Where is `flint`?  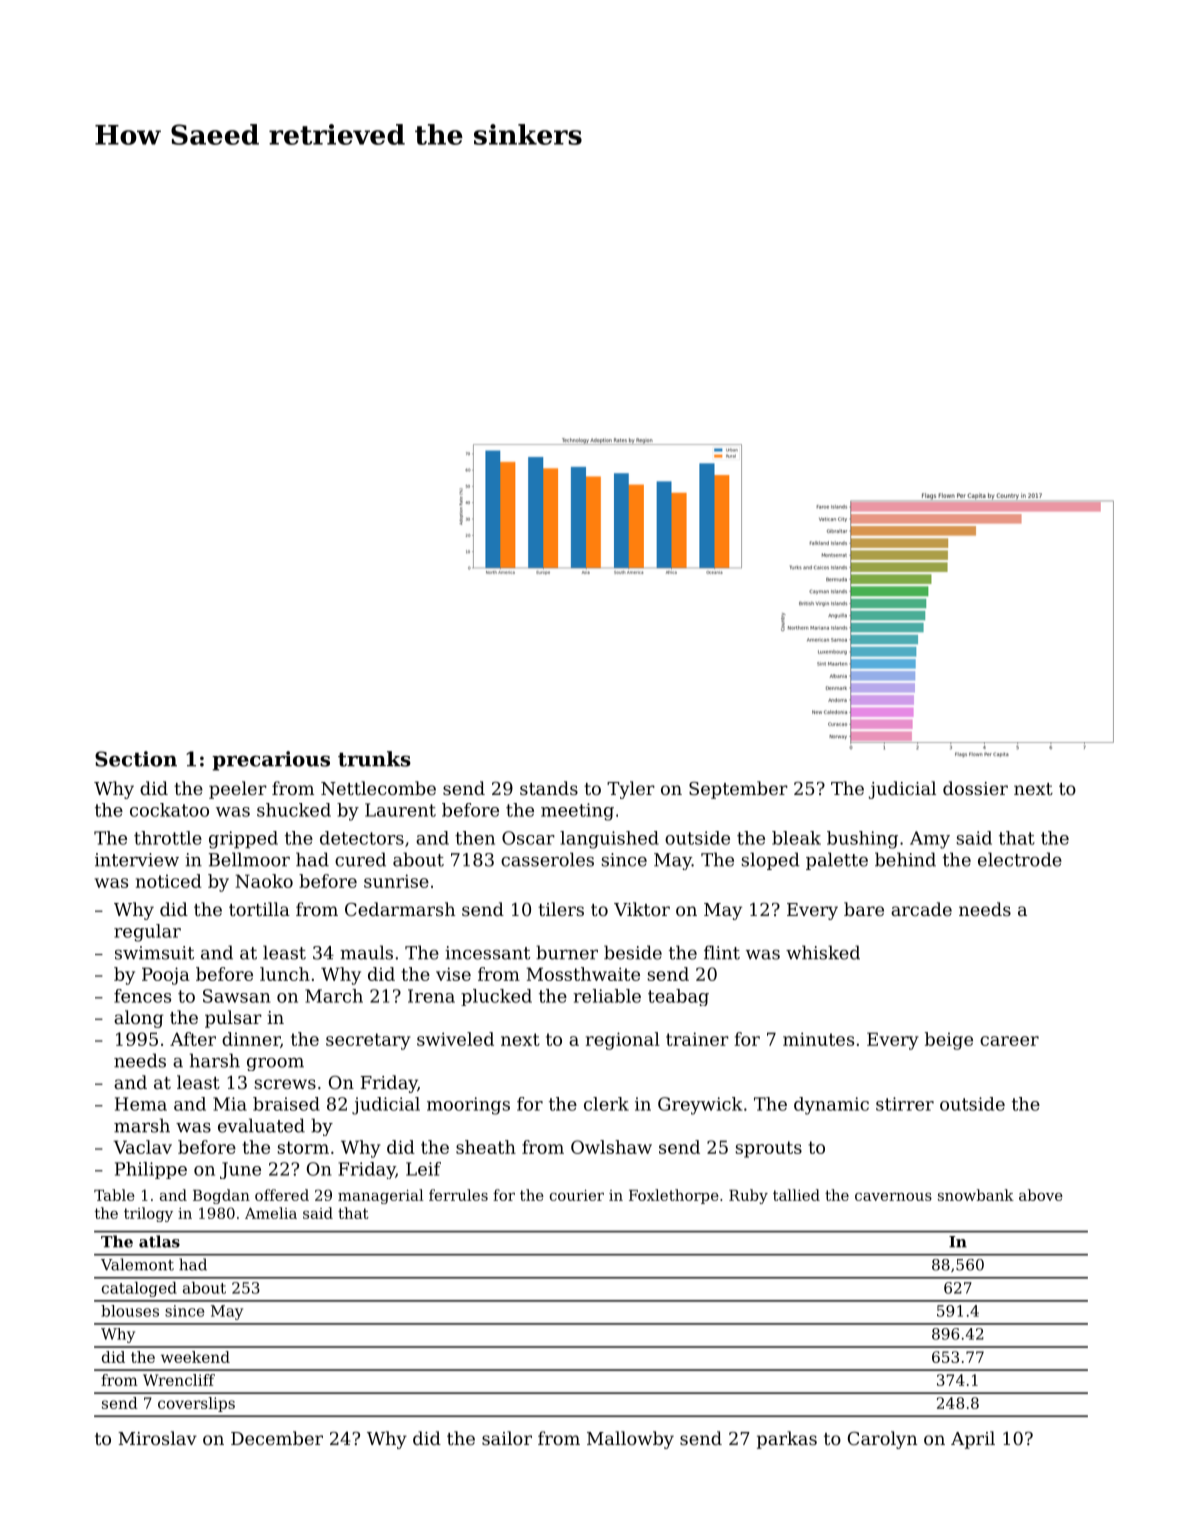
flint is located at coordinates (722, 952).
